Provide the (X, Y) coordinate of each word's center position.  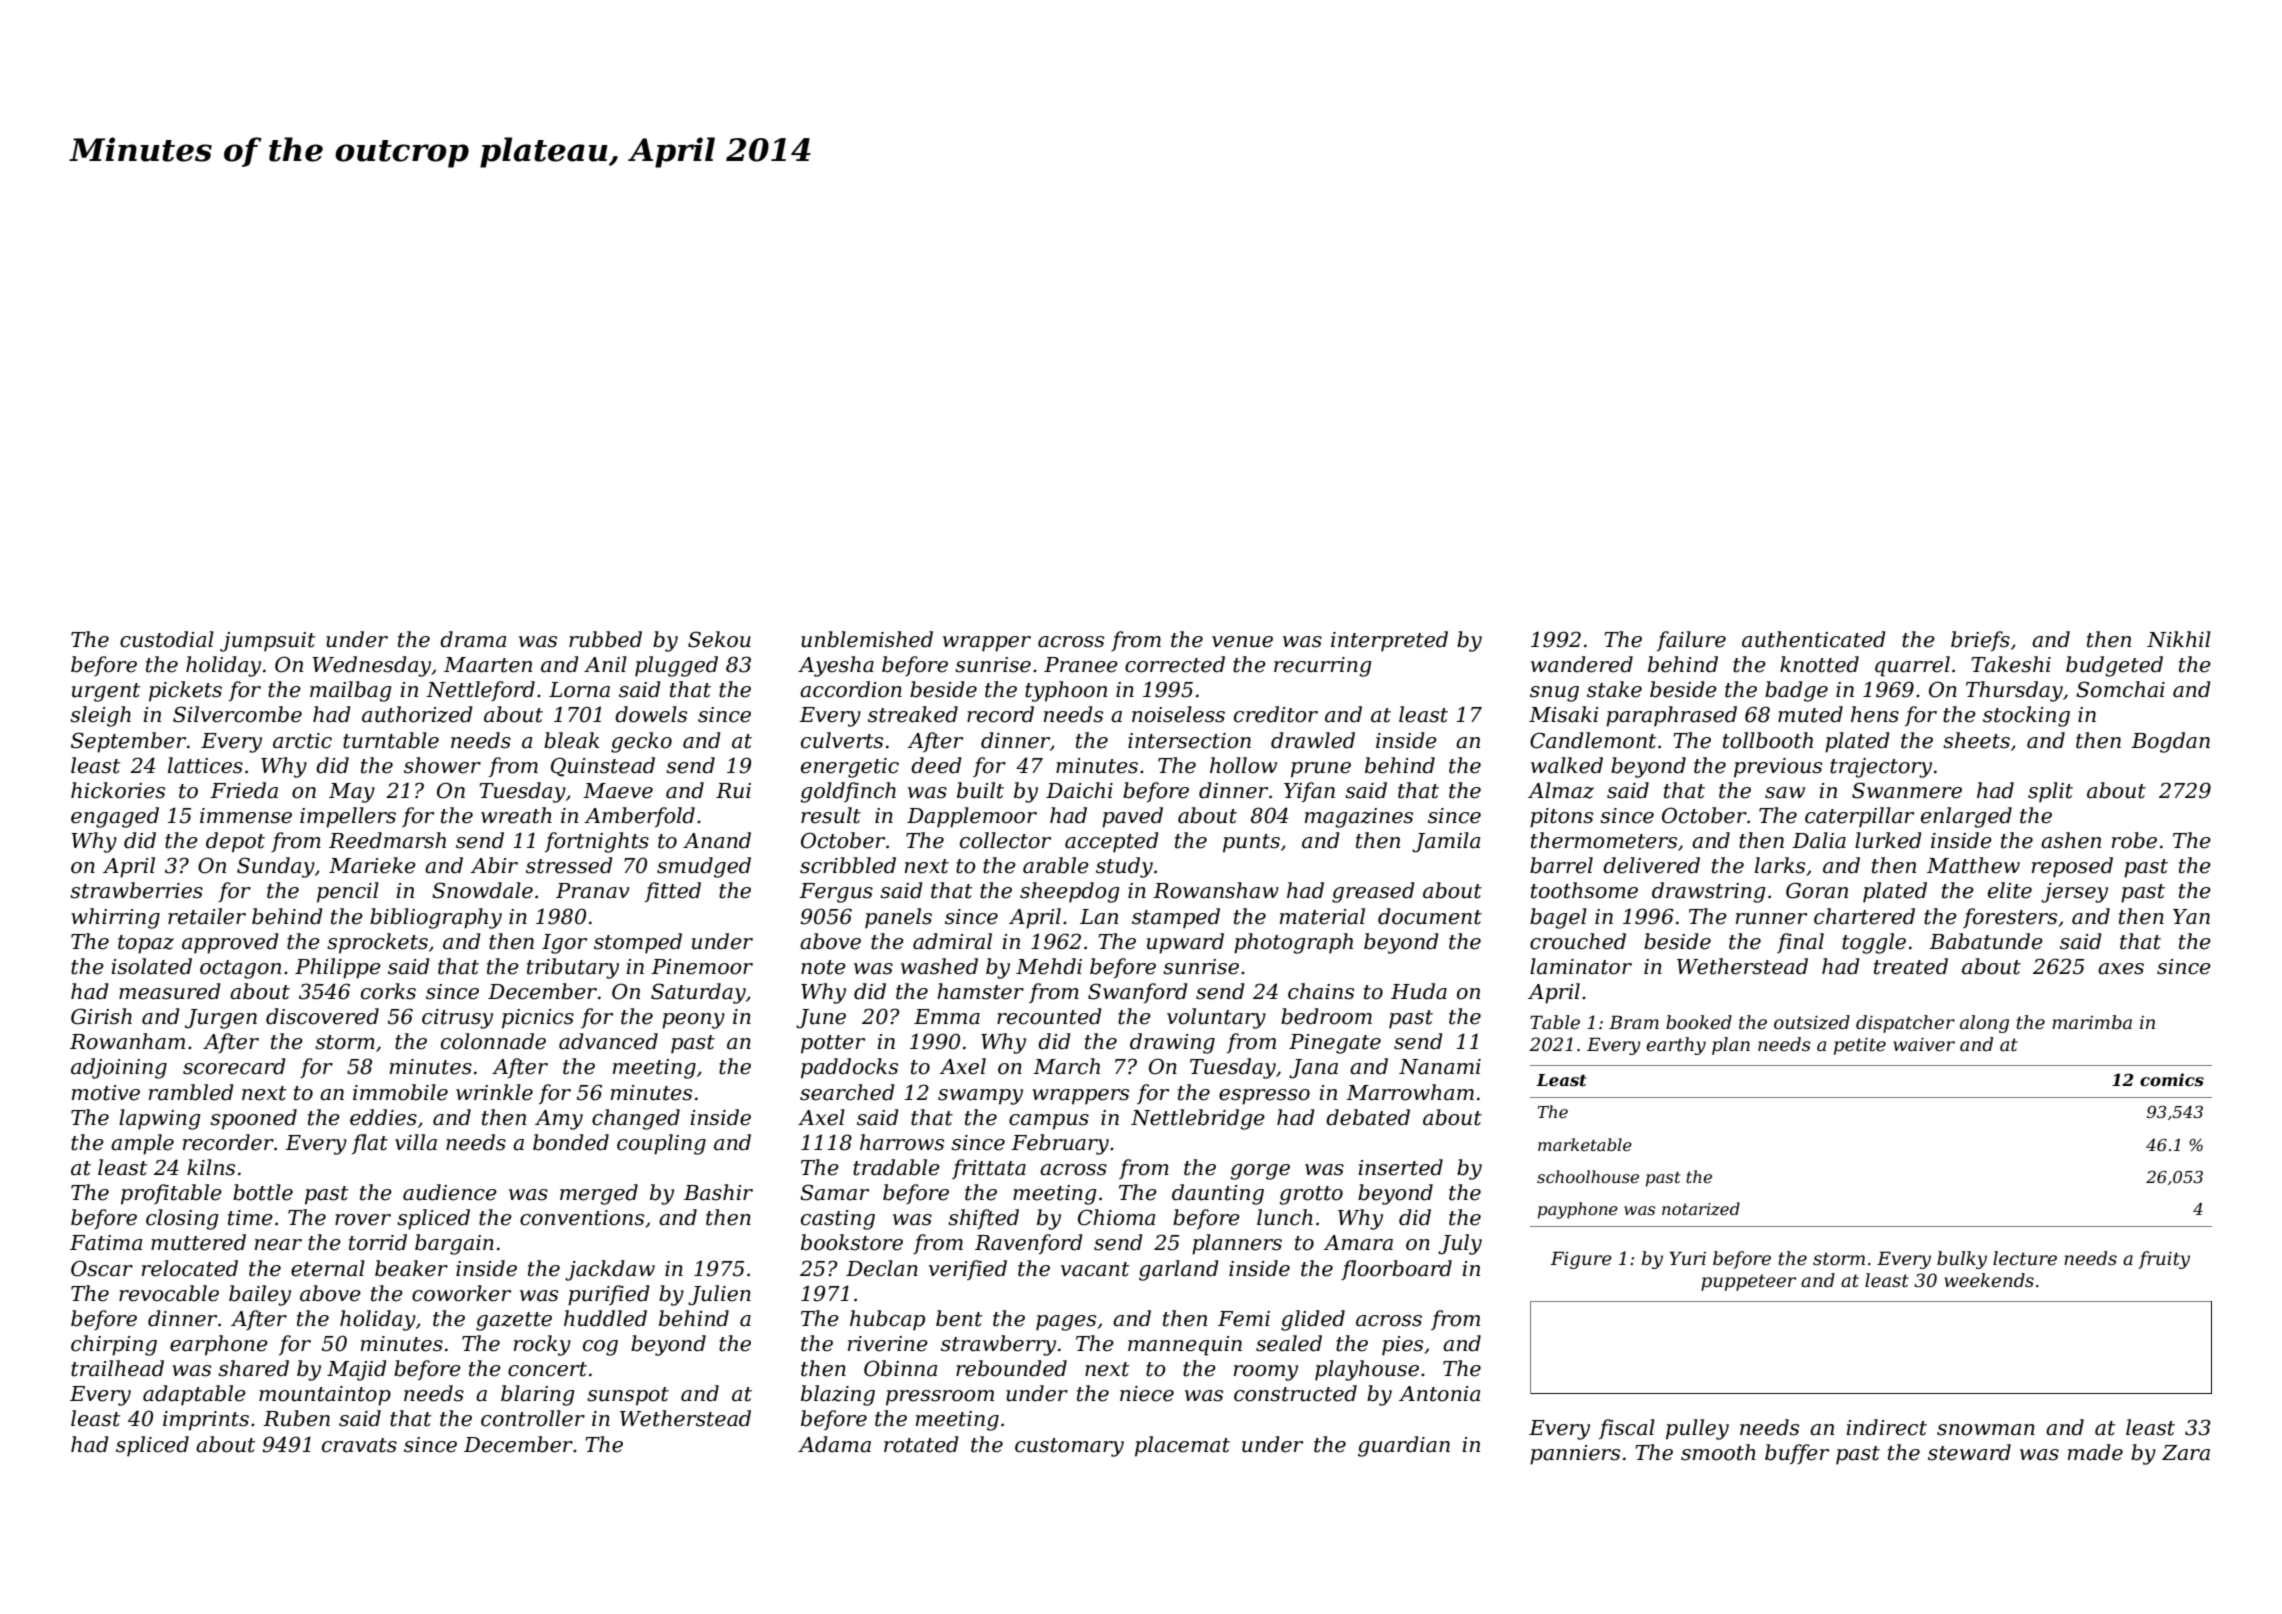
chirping (114, 1345)
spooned (253, 1119)
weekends (1989, 1280)
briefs (1980, 641)
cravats (359, 1445)
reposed (2072, 867)
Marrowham (1410, 1092)
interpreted (1389, 641)
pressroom (940, 1398)
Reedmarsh (387, 840)
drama (473, 639)
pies (1402, 1346)
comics (2172, 1079)
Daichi (1079, 790)
